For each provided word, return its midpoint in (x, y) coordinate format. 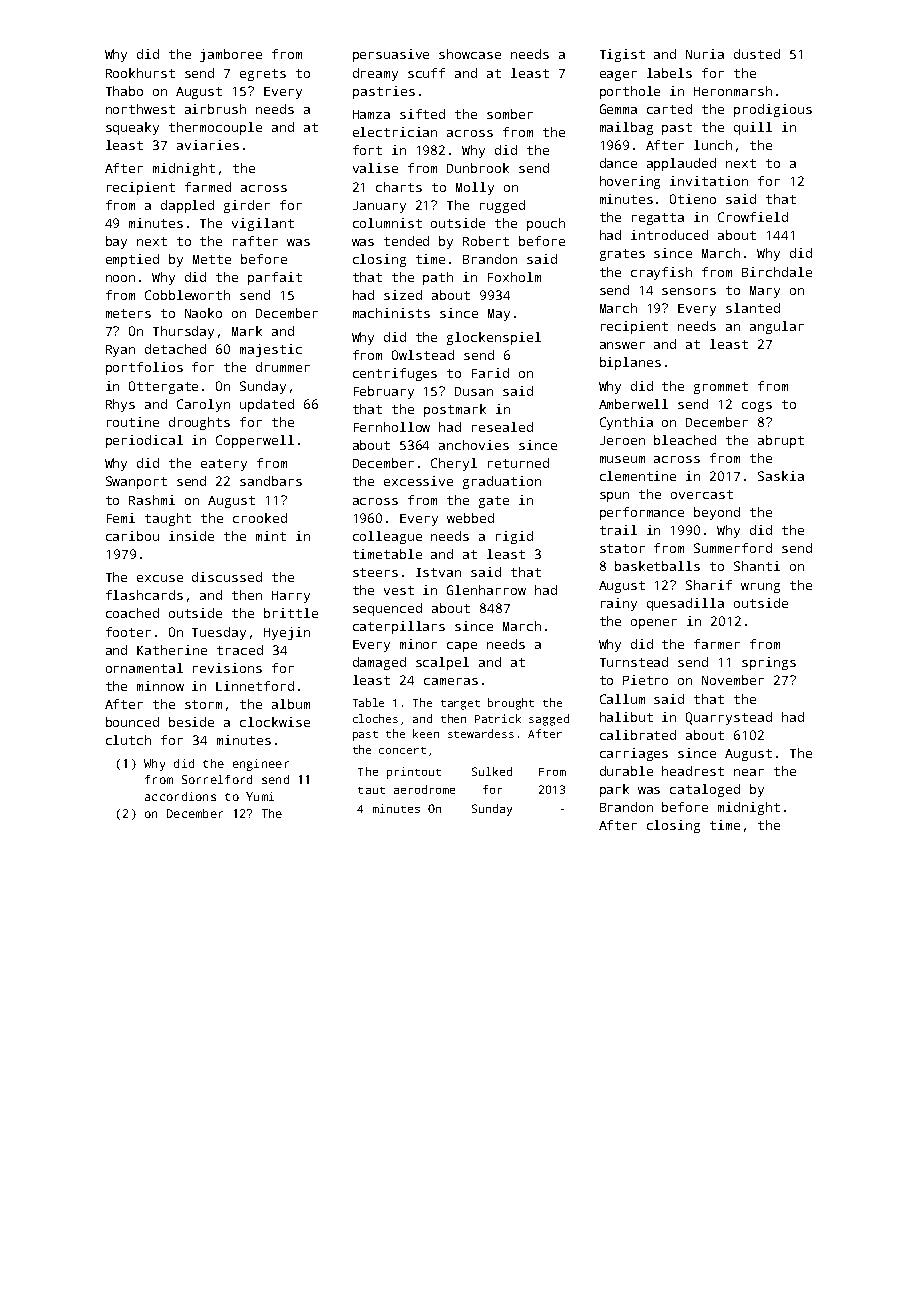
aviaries (208, 145)
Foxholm (514, 277)
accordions (180, 796)
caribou (132, 536)
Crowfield (753, 217)
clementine (638, 476)
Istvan (438, 572)
